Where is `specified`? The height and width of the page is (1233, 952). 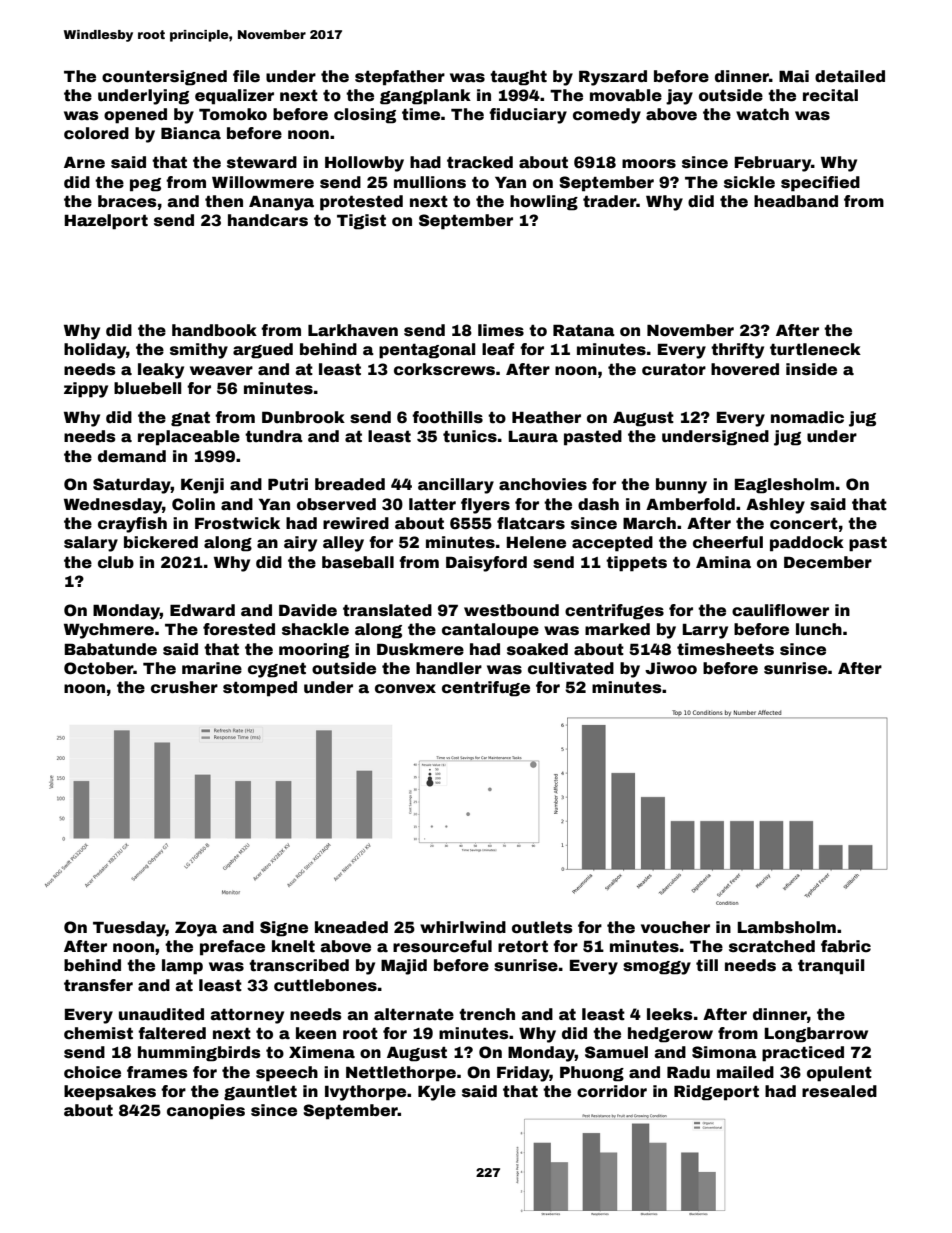 specified is located at coordinates (820, 184).
